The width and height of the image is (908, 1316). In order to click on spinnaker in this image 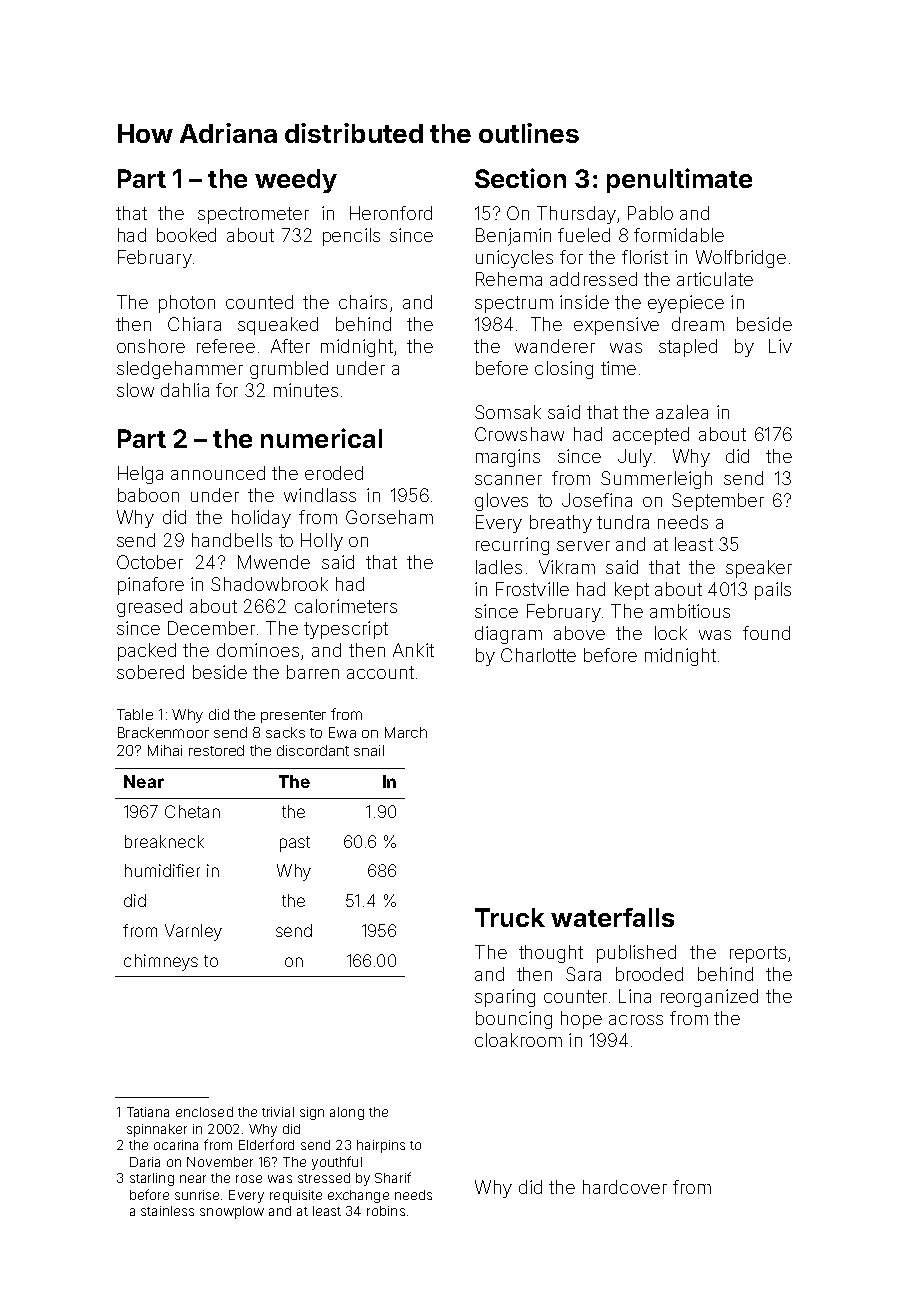, I will do `click(157, 1130)`.
